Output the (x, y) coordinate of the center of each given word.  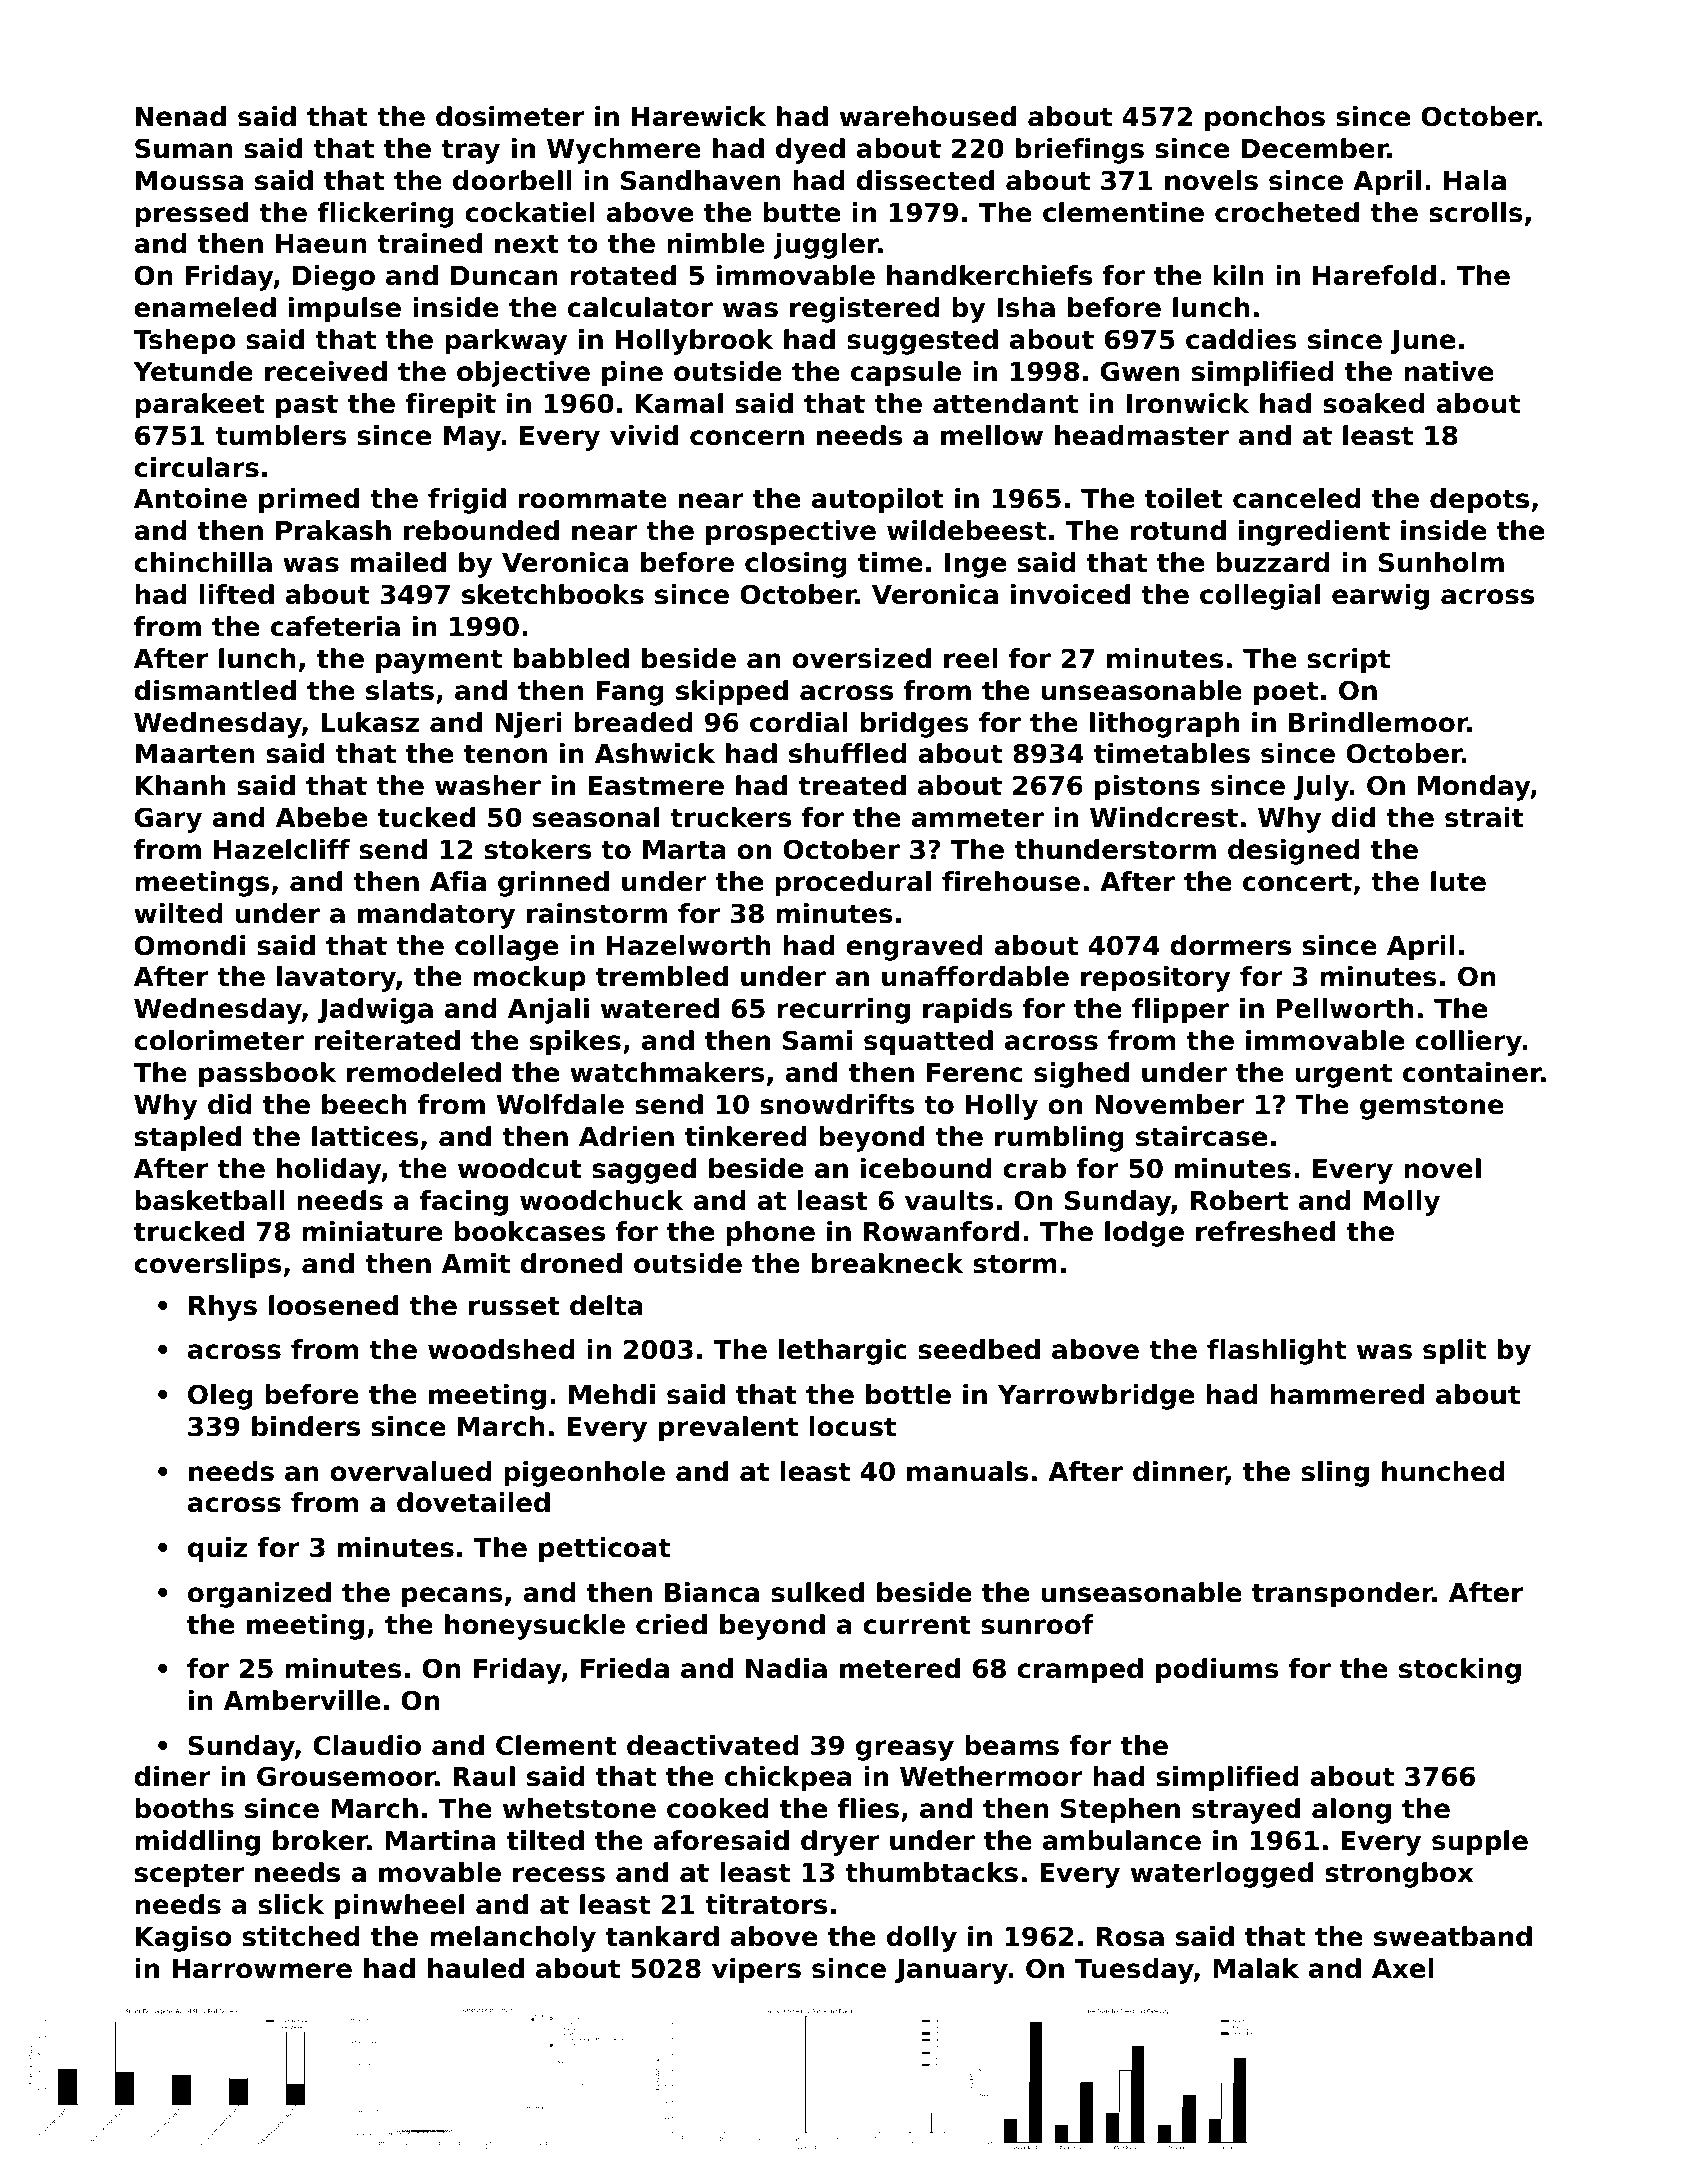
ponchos (1265, 119)
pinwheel (399, 1907)
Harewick (699, 116)
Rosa (1130, 1937)
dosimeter (510, 116)
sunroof (1037, 1624)
